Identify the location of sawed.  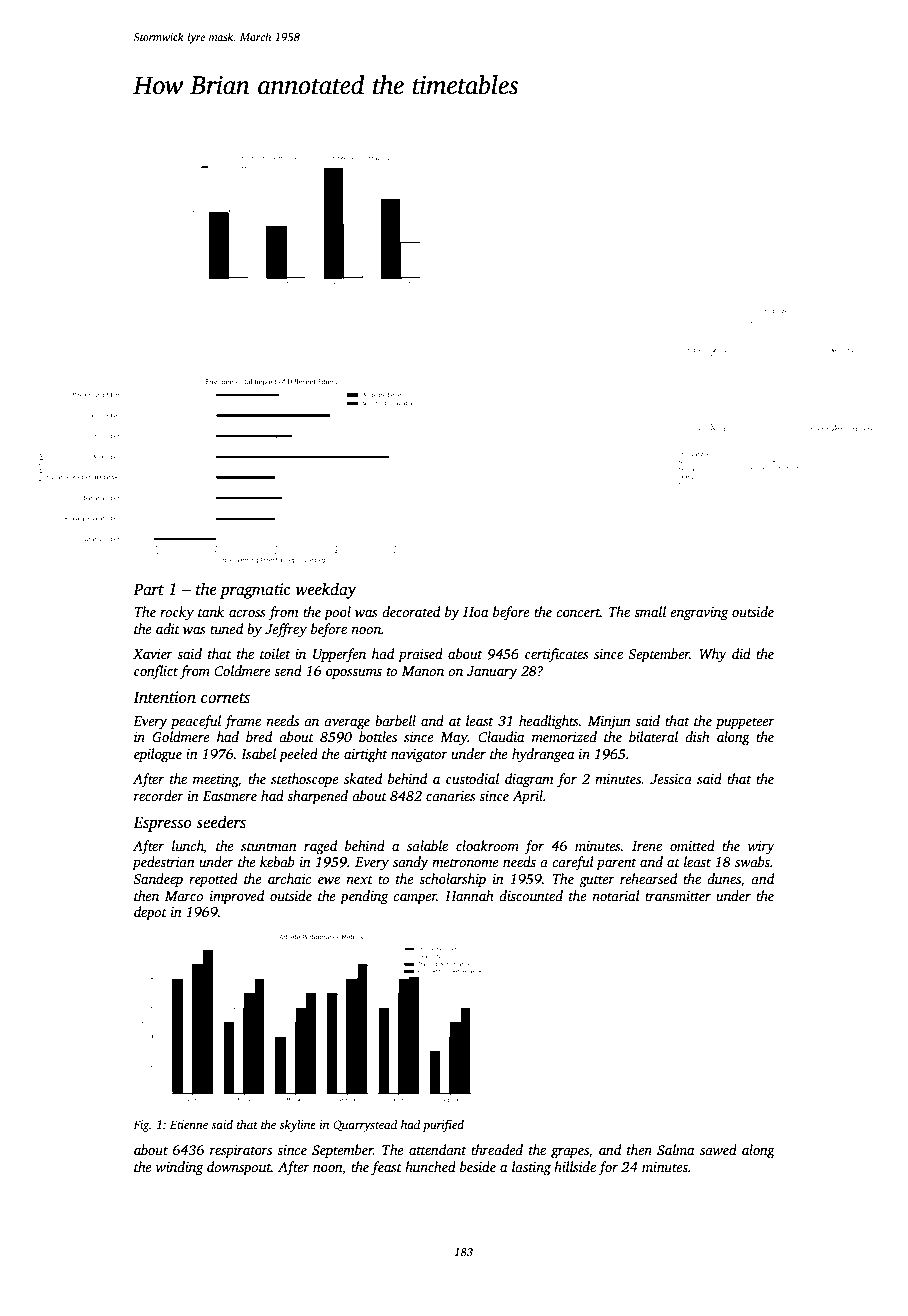
(718, 1149).
